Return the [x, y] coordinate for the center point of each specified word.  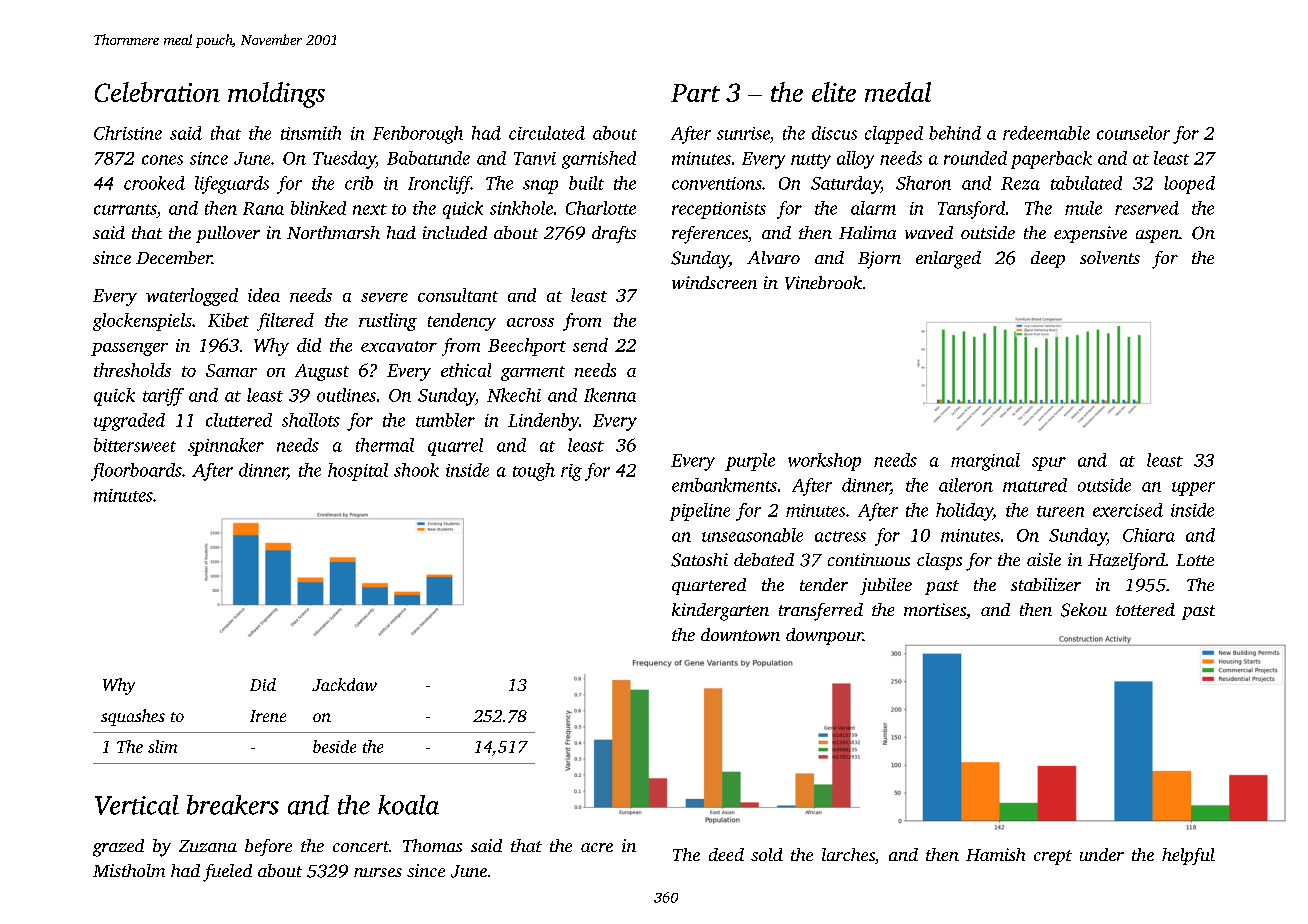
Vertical [137, 805]
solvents [1110, 257]
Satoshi [699, 560]
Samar [231, 370]
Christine [128, 133]
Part [695, 93]
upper [1193, 489]
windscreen [714, 282]
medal [898, 92]
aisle [1044, 559]
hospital [358, 472]
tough [534, 472]
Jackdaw [344, 684]
